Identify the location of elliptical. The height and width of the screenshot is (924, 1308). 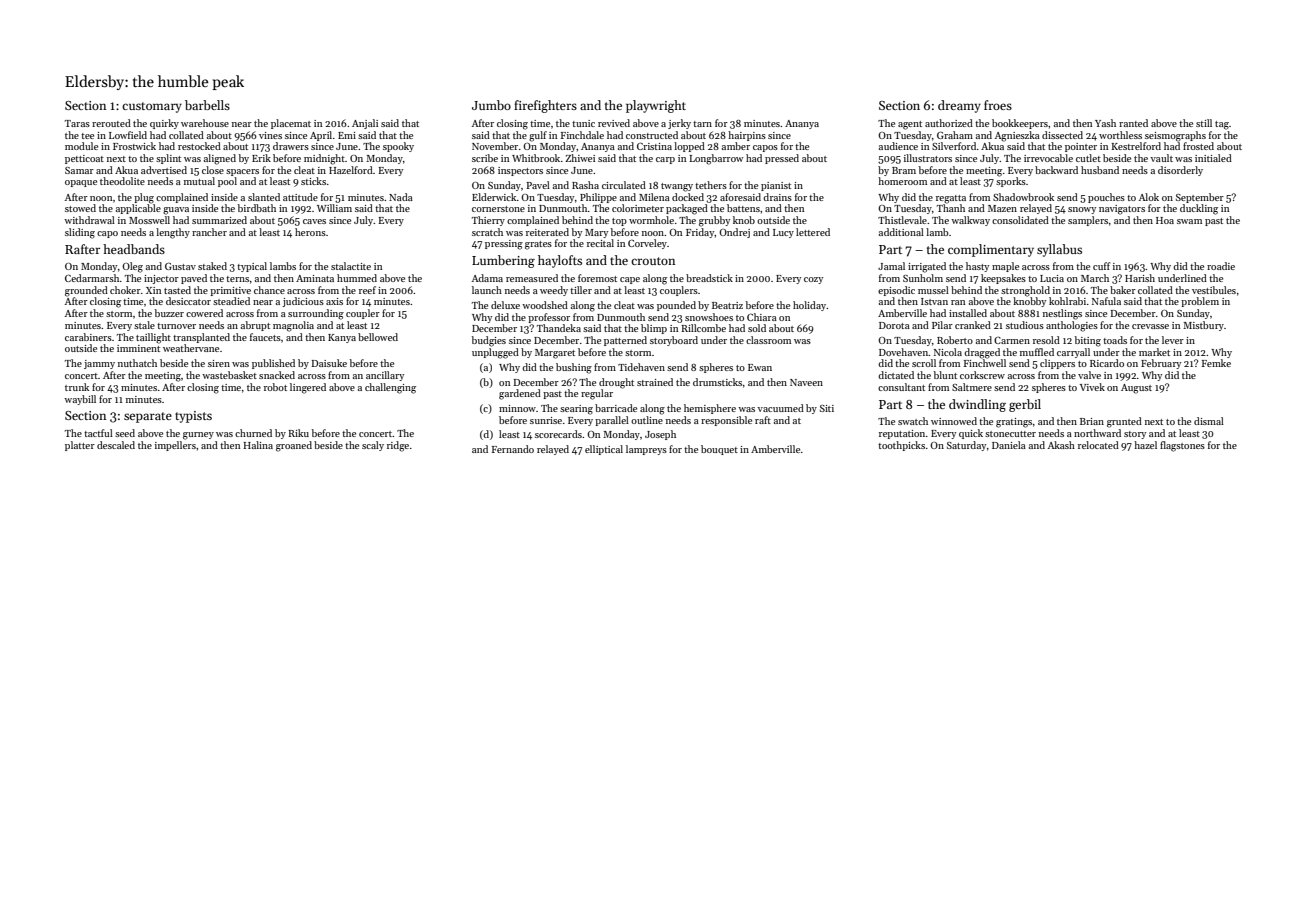
(604, 450).
